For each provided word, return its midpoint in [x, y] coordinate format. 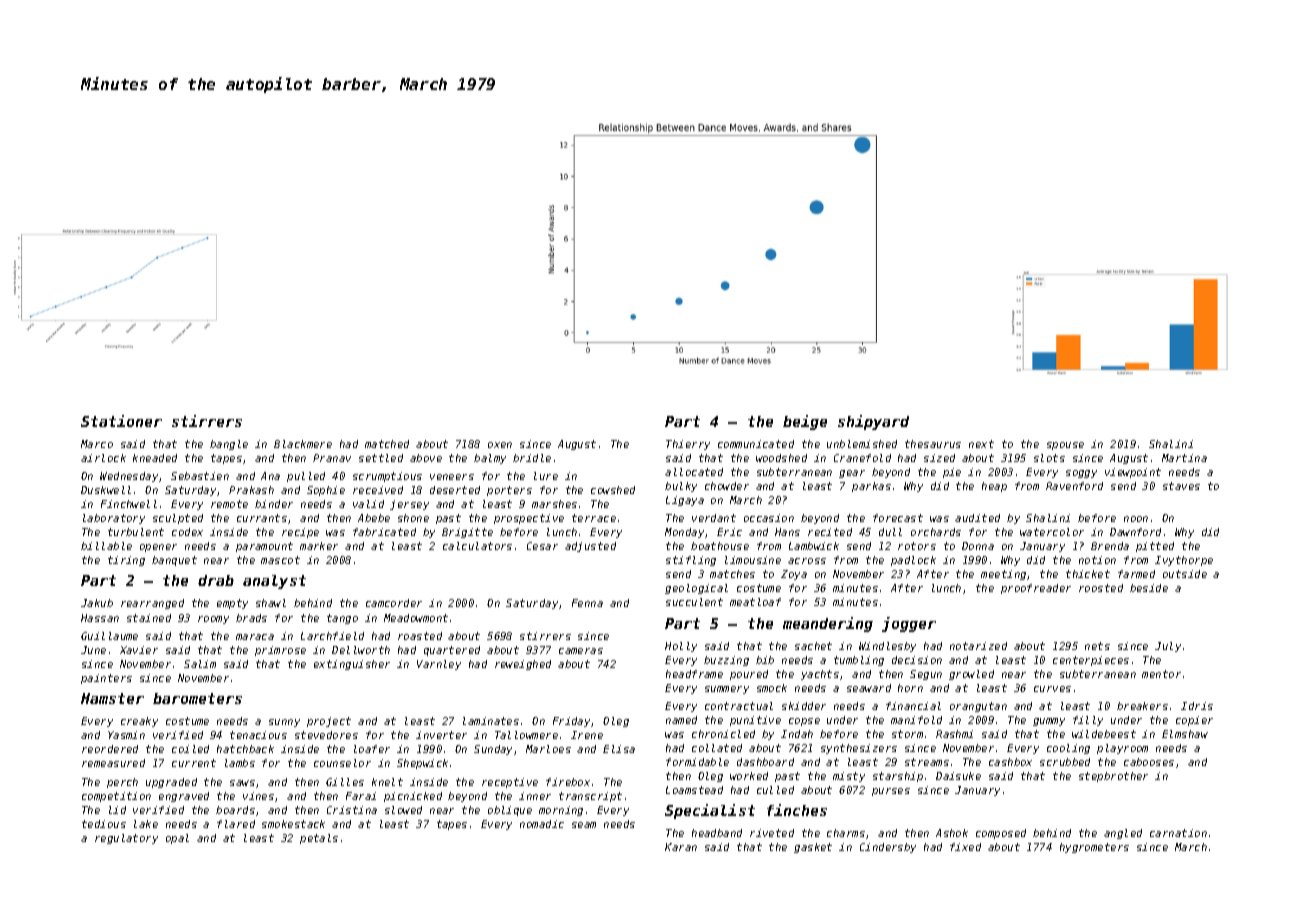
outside [1185, 574]
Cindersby [888, 848]
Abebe [374, 518]
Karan [681, 847]
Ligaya [685, 501]
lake [146, 824]
